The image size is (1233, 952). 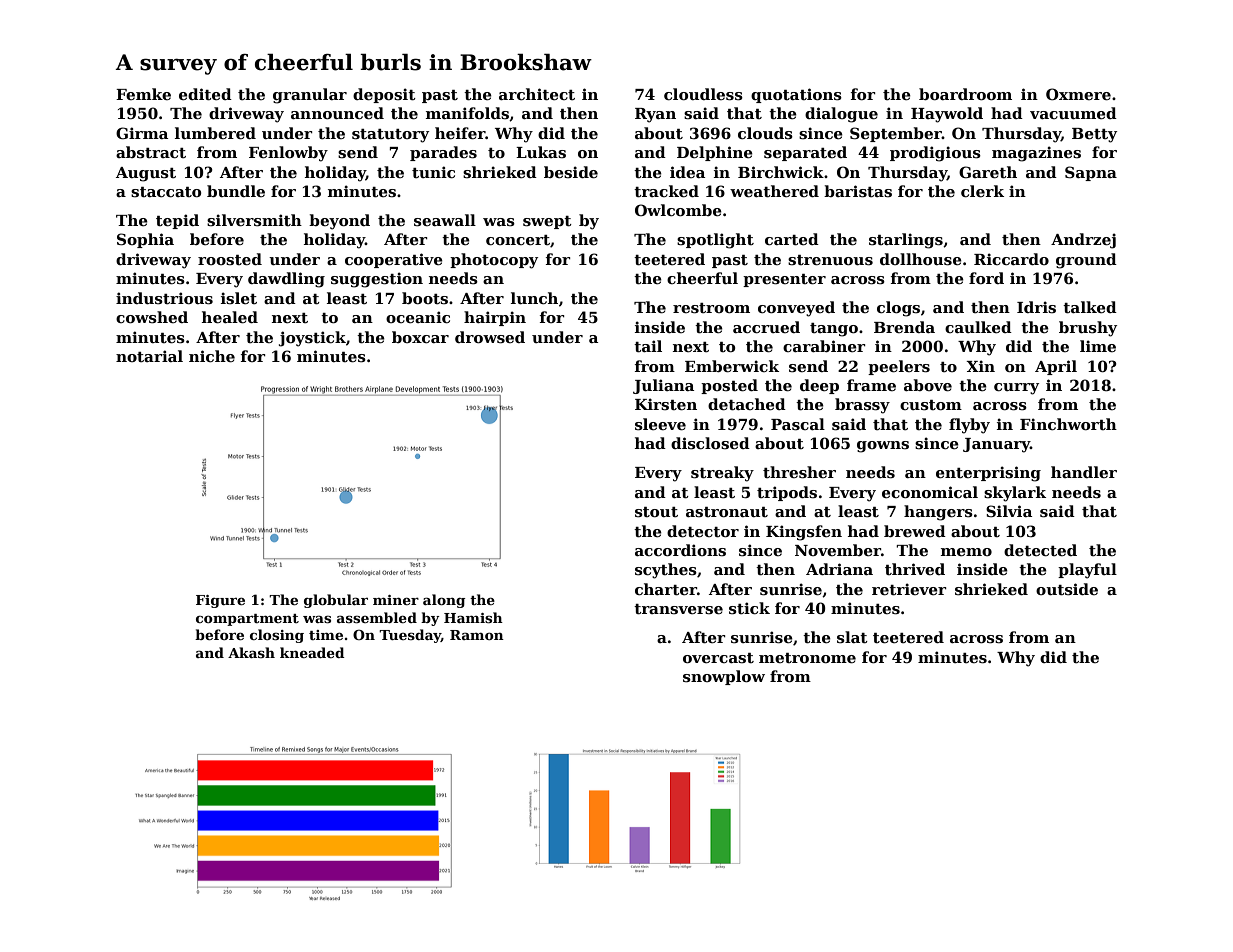 What do you see at coordinates (724, 677) in the document?
I see `snowplow` at bounding box center [724, 677].
